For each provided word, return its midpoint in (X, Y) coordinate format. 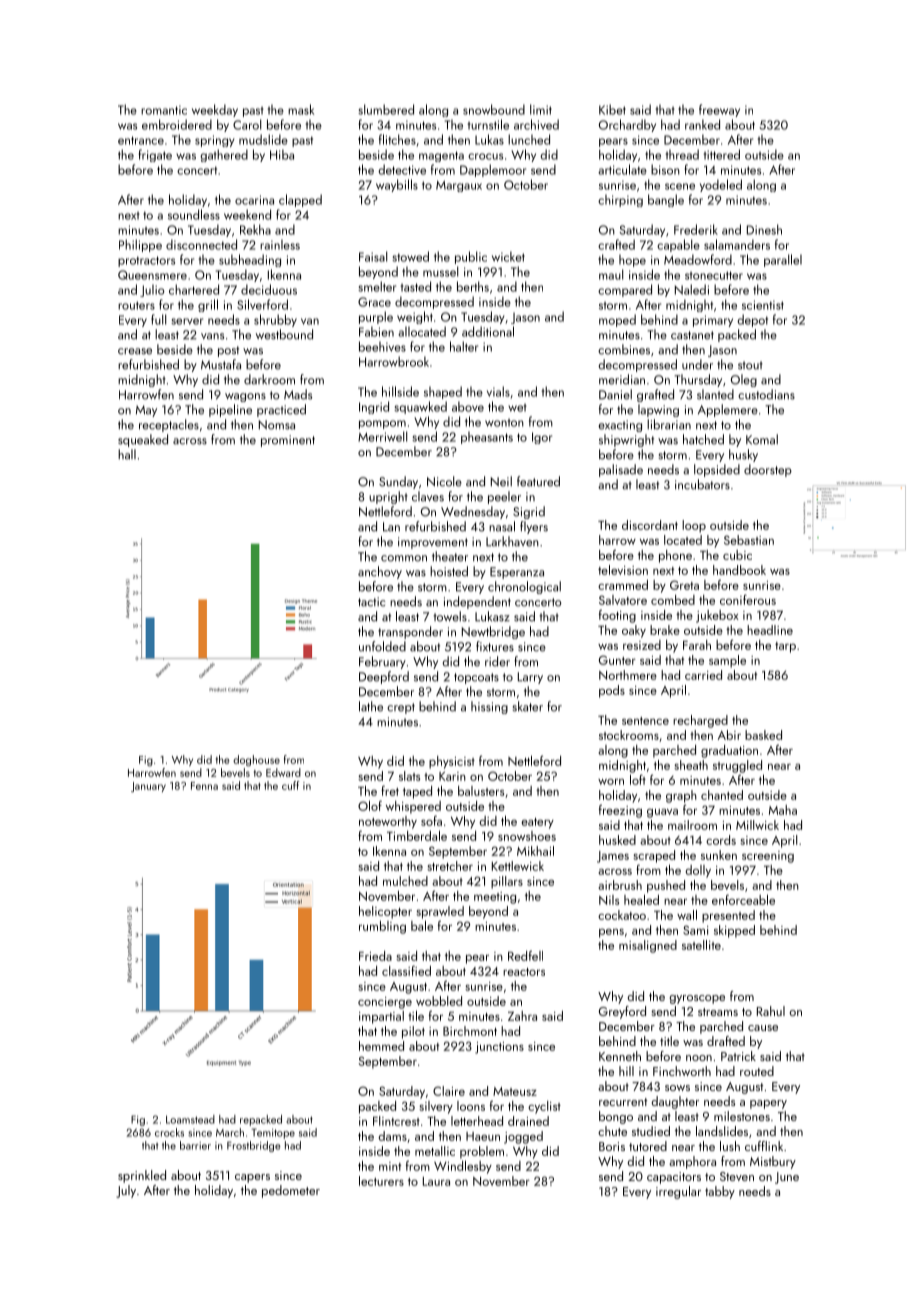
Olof (370, 805)
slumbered (386, 109)
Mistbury (773, 1162)
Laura (436, 1181)
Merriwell (382, 436)
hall (127, 454)
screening (768, 857)
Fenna (204, 786)
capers (252, 1178)
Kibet (612, 109)
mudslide (263, 139)
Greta (684, 585)
